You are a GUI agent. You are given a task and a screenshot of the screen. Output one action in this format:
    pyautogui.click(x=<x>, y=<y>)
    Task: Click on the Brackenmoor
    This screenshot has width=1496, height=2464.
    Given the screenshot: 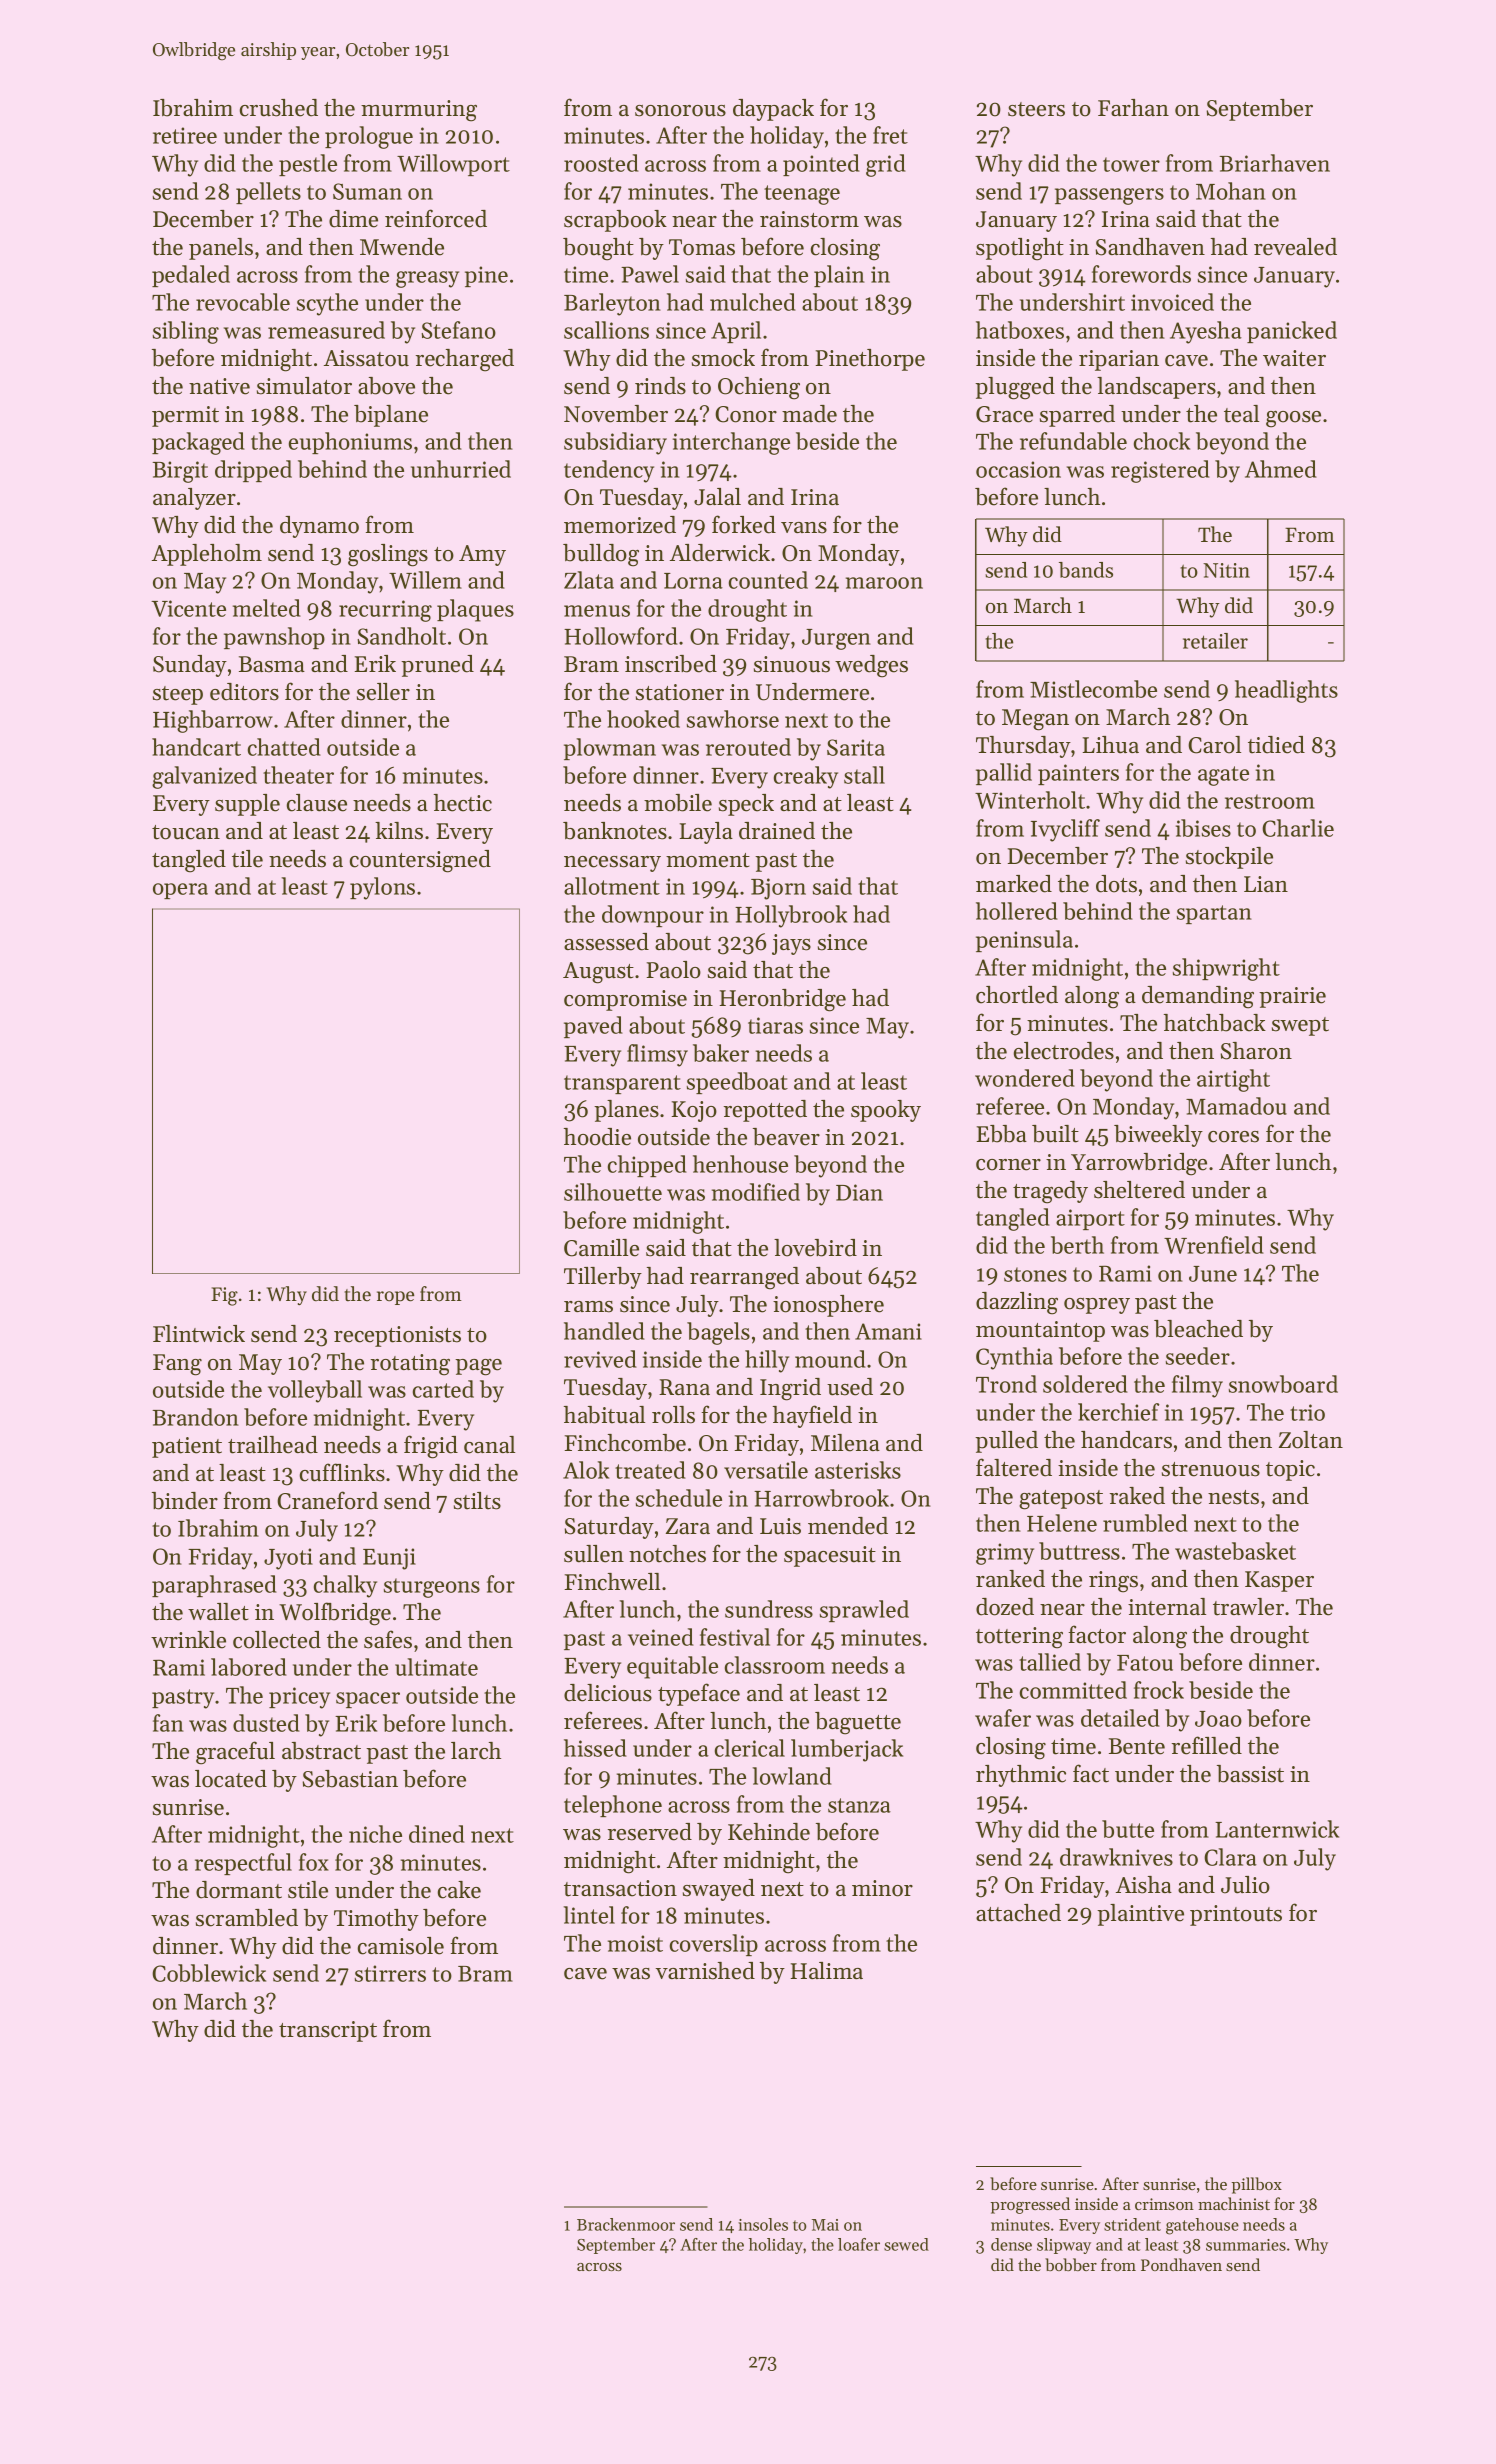 What is the action you would take?
    pyautogui.click(x=626, y=2224)
